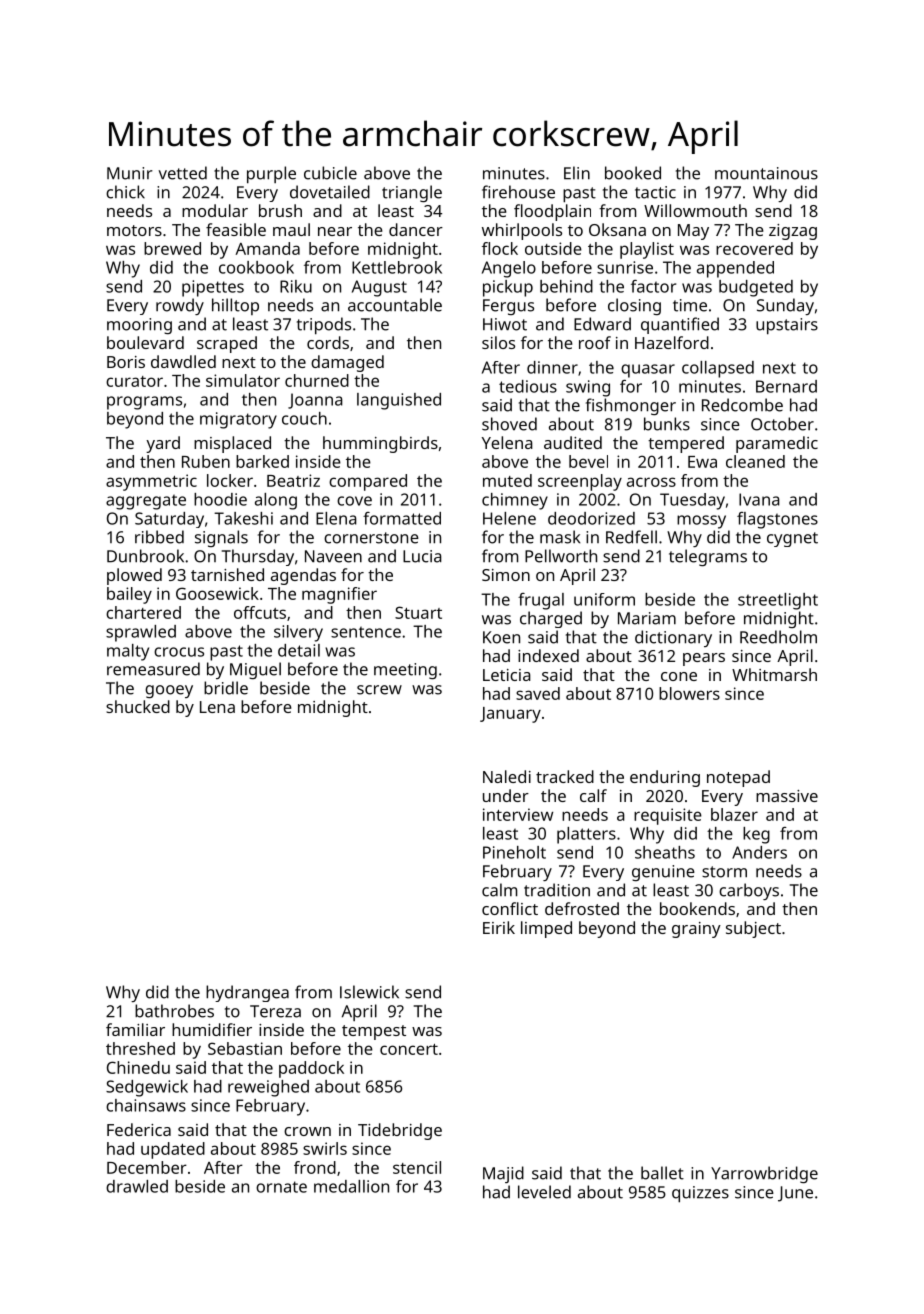  Describe the element at coordinates (548, 655) in the screenshot. I see `indexed` at that location.
